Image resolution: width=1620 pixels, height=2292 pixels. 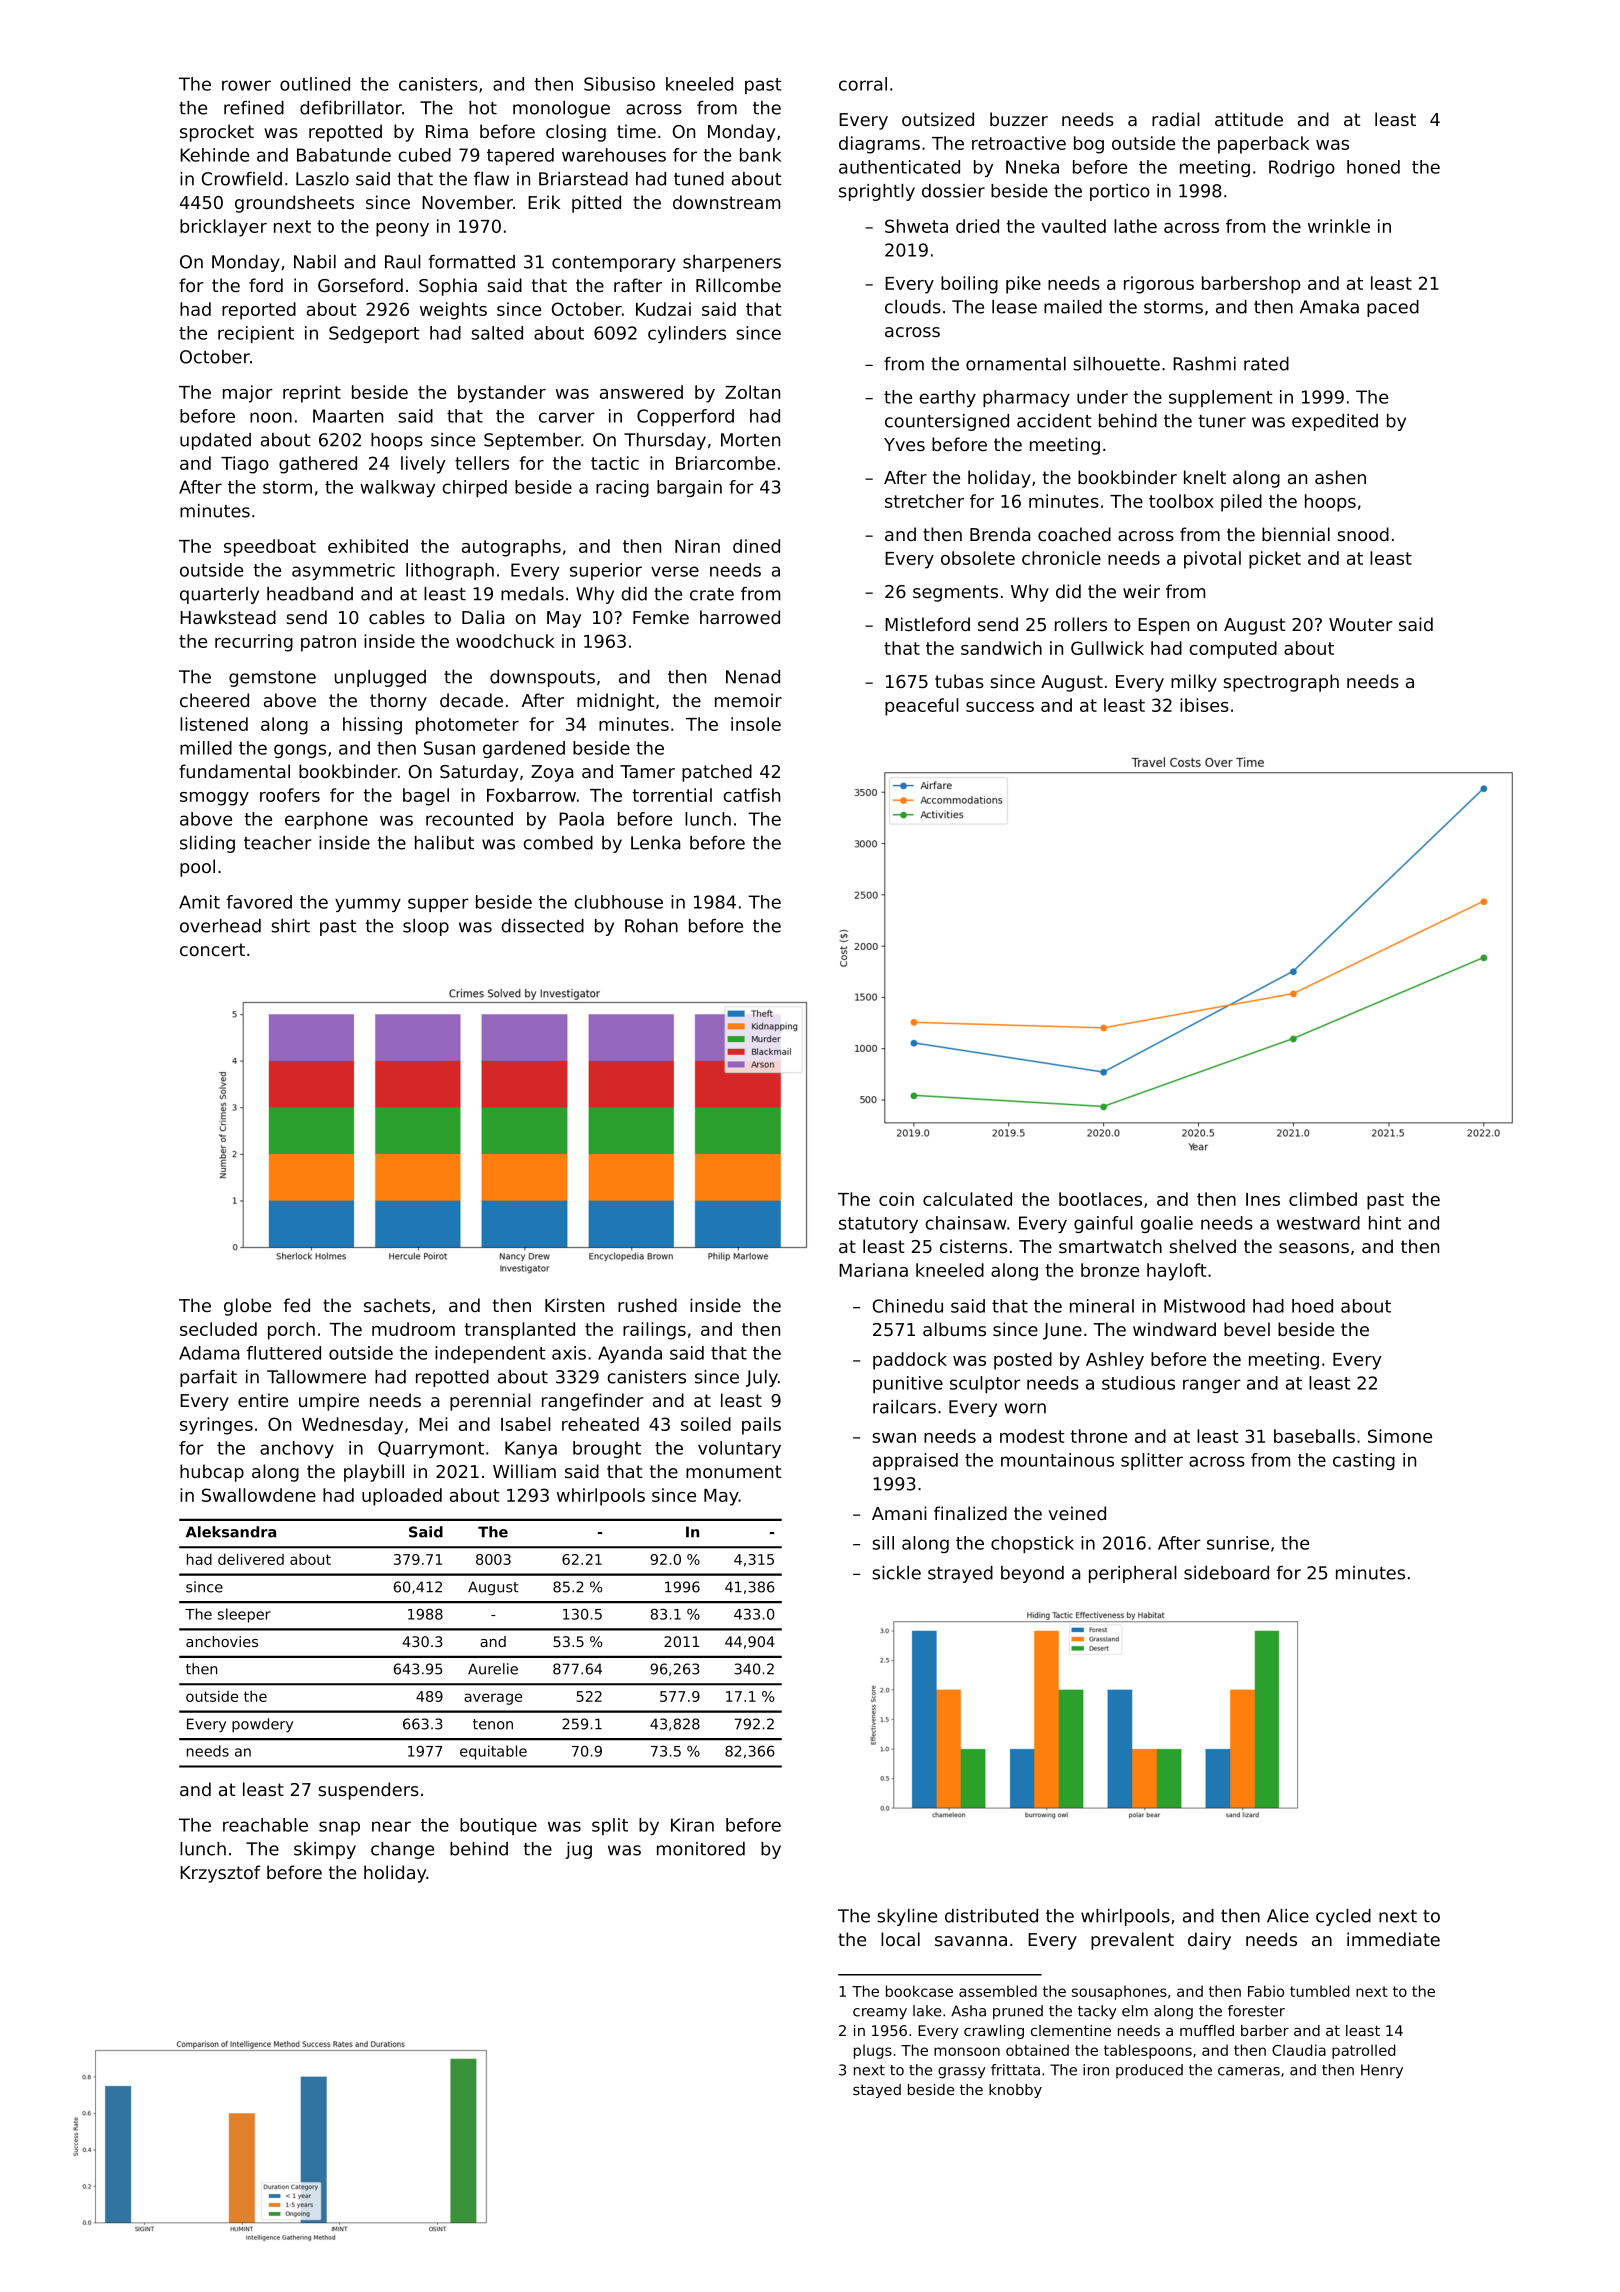 What do you see at coordinates (578, 1850) in the screenshot?
I see `jug` at bounding box center [578, 1850].
